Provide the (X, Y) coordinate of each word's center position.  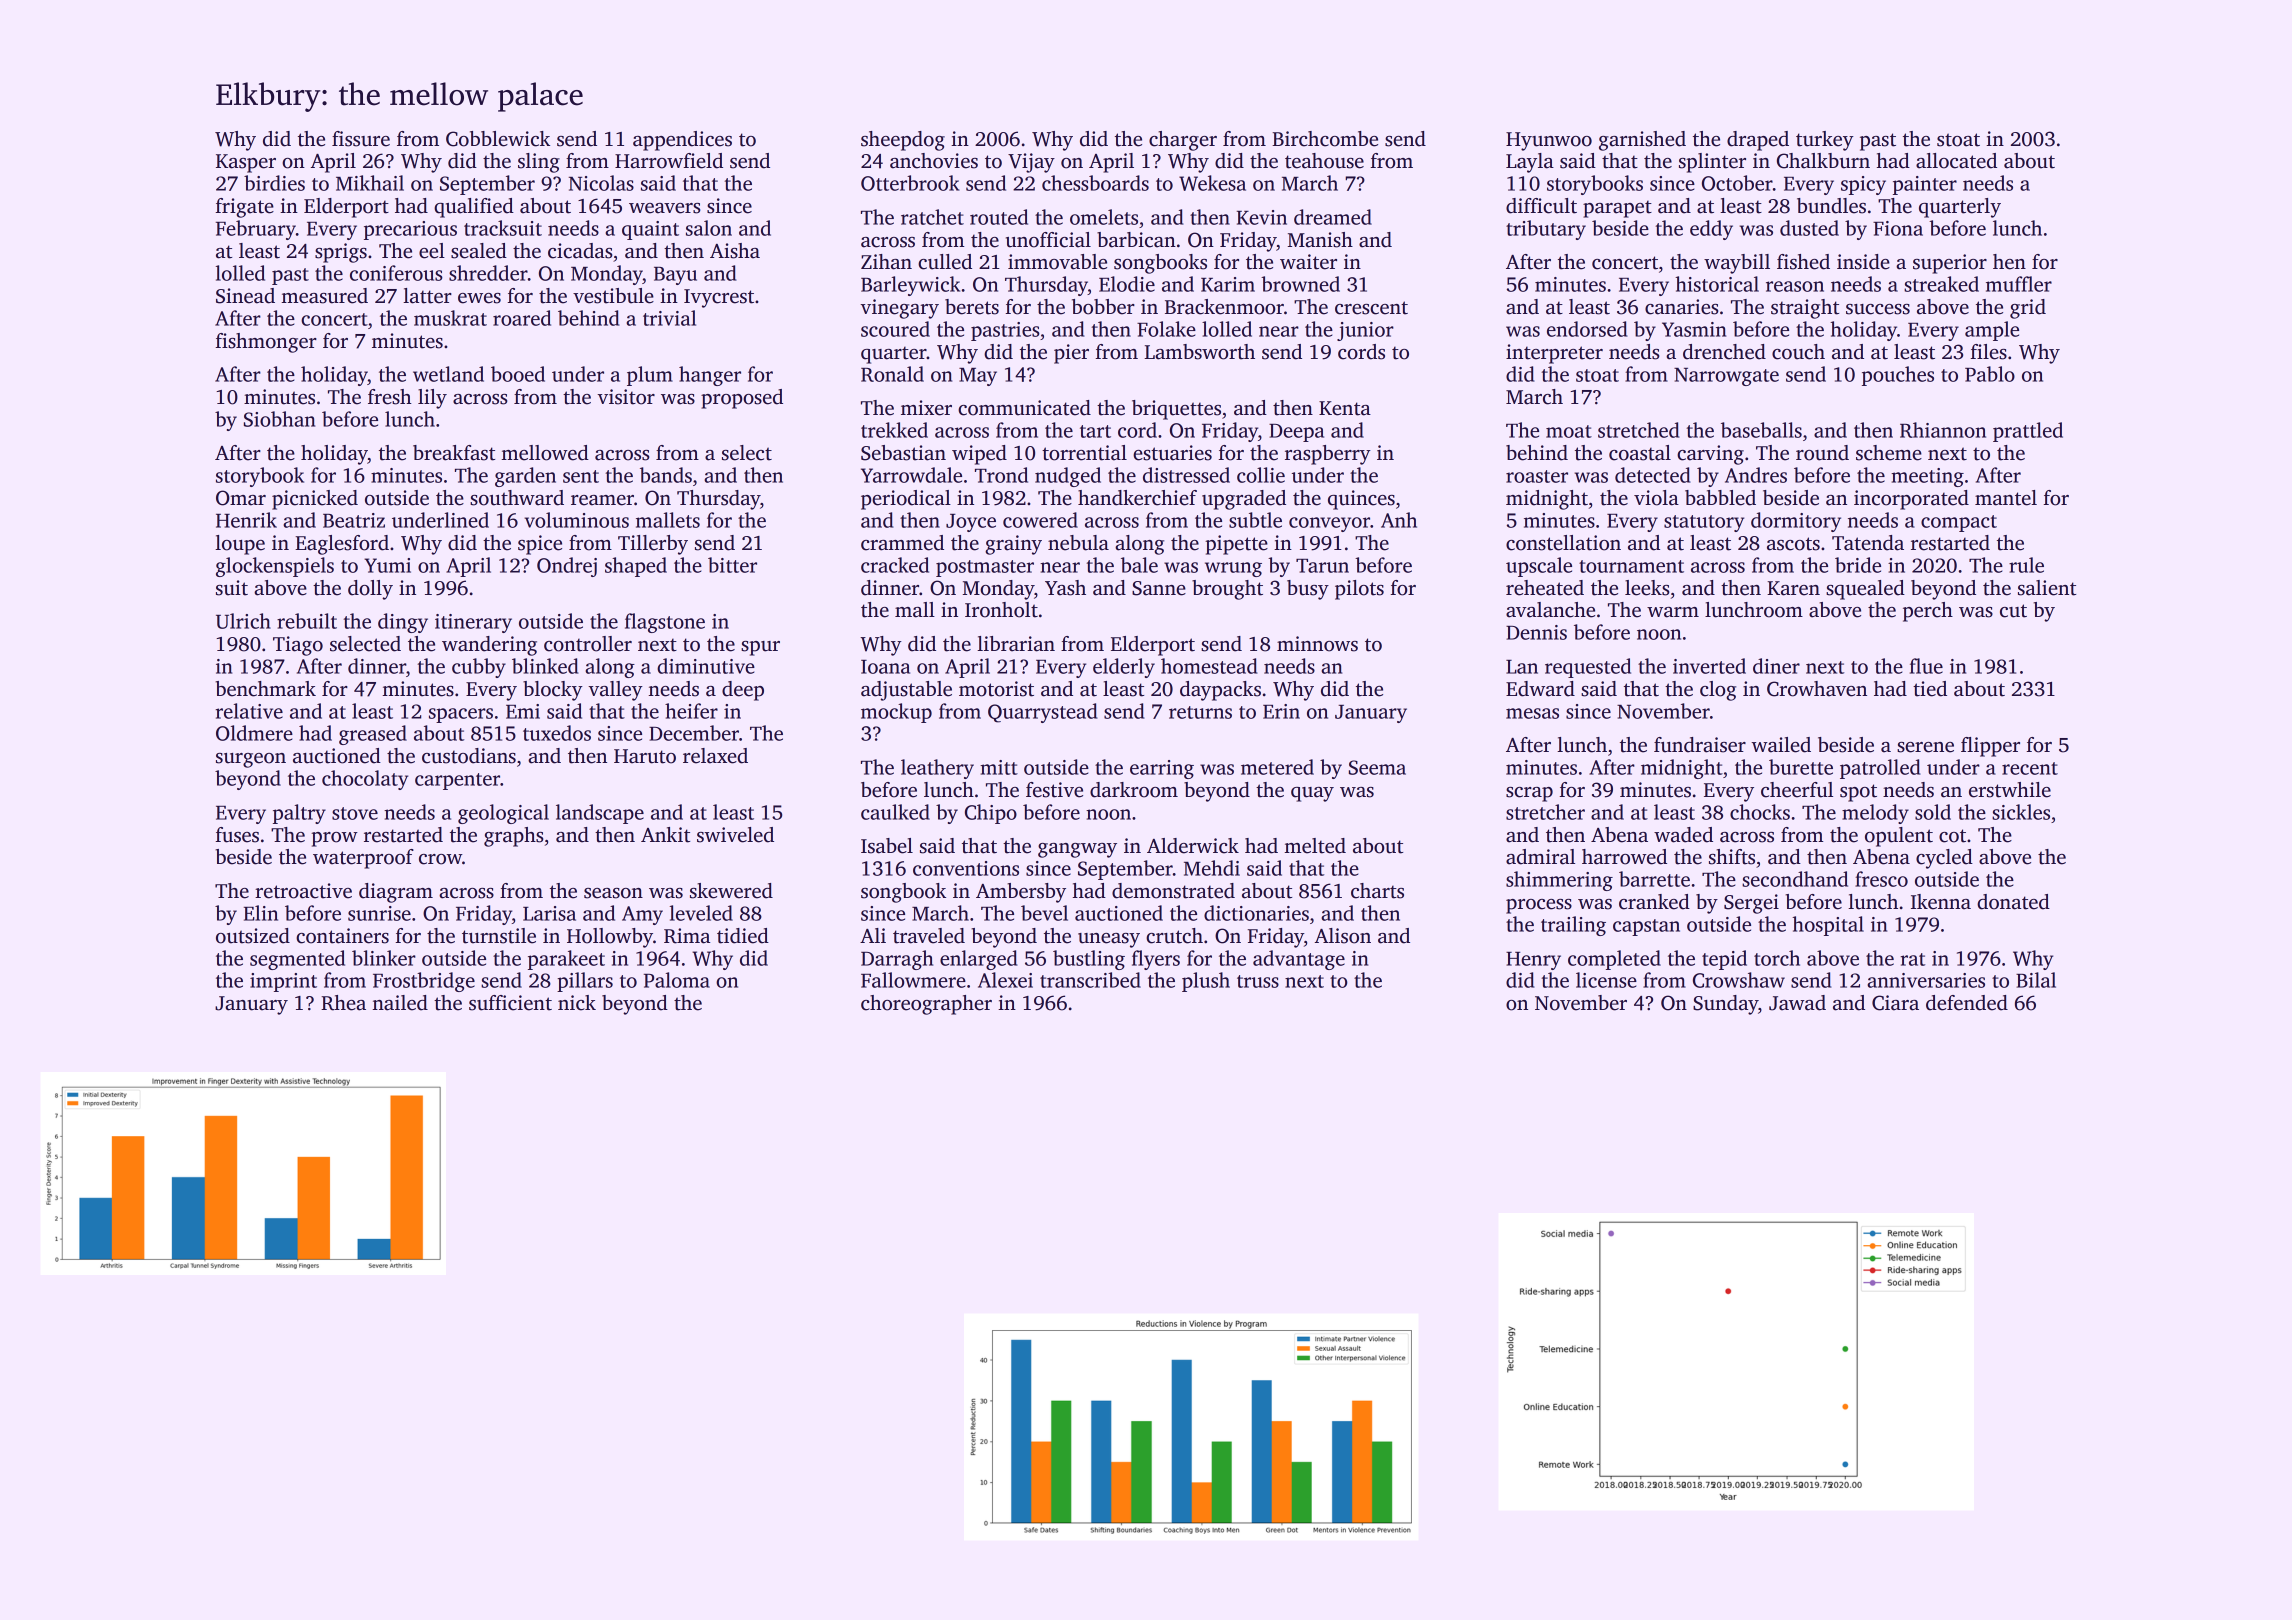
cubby (479, 668)
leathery (937, 769)
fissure (361, 139)
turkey (1825, 141)
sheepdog (903, 141)
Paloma (677, 980)
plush (1206, 982)
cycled (1944, 859)
